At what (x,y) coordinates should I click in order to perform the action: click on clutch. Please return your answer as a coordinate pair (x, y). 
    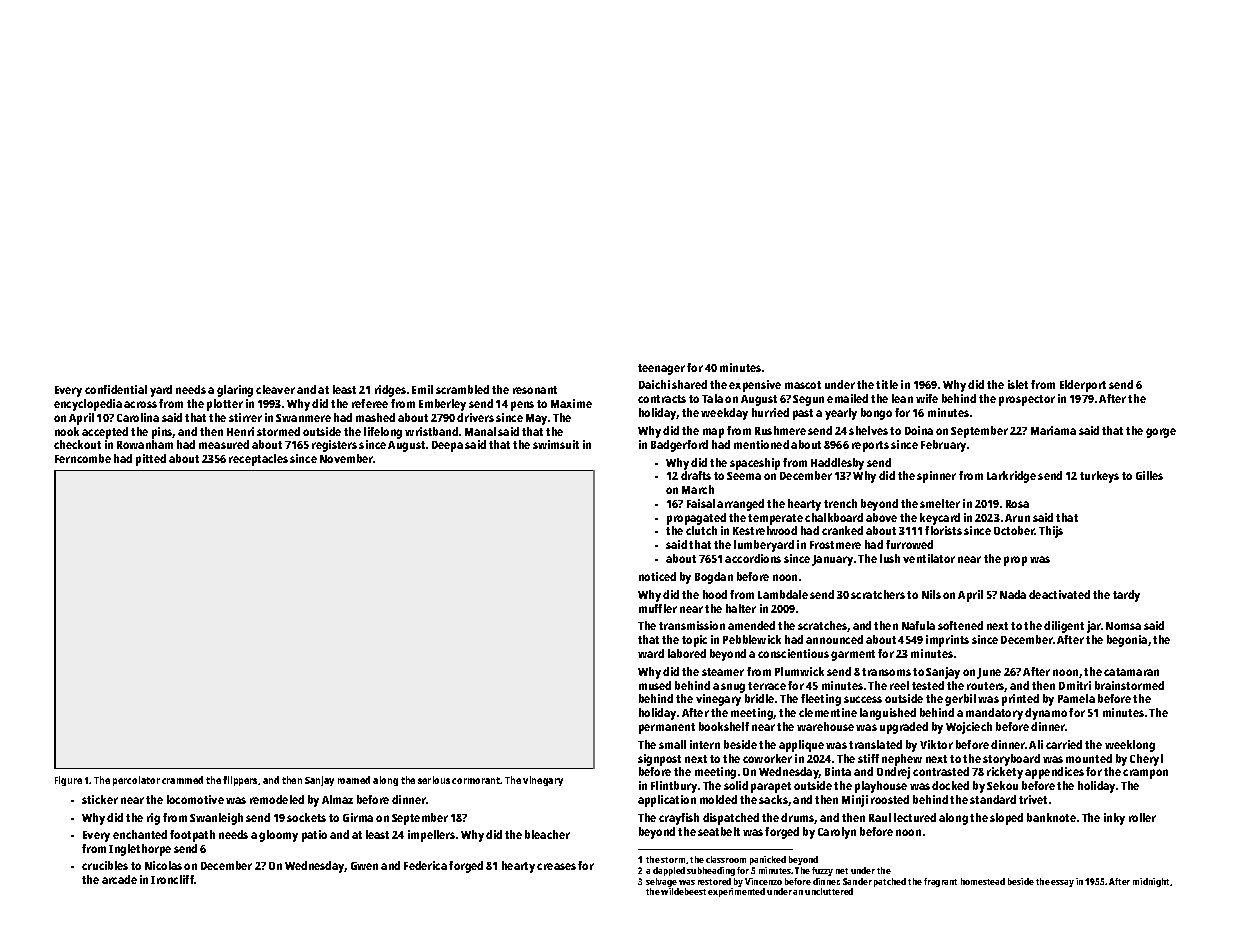
    Looking at the image, I should click on (701, 530).
